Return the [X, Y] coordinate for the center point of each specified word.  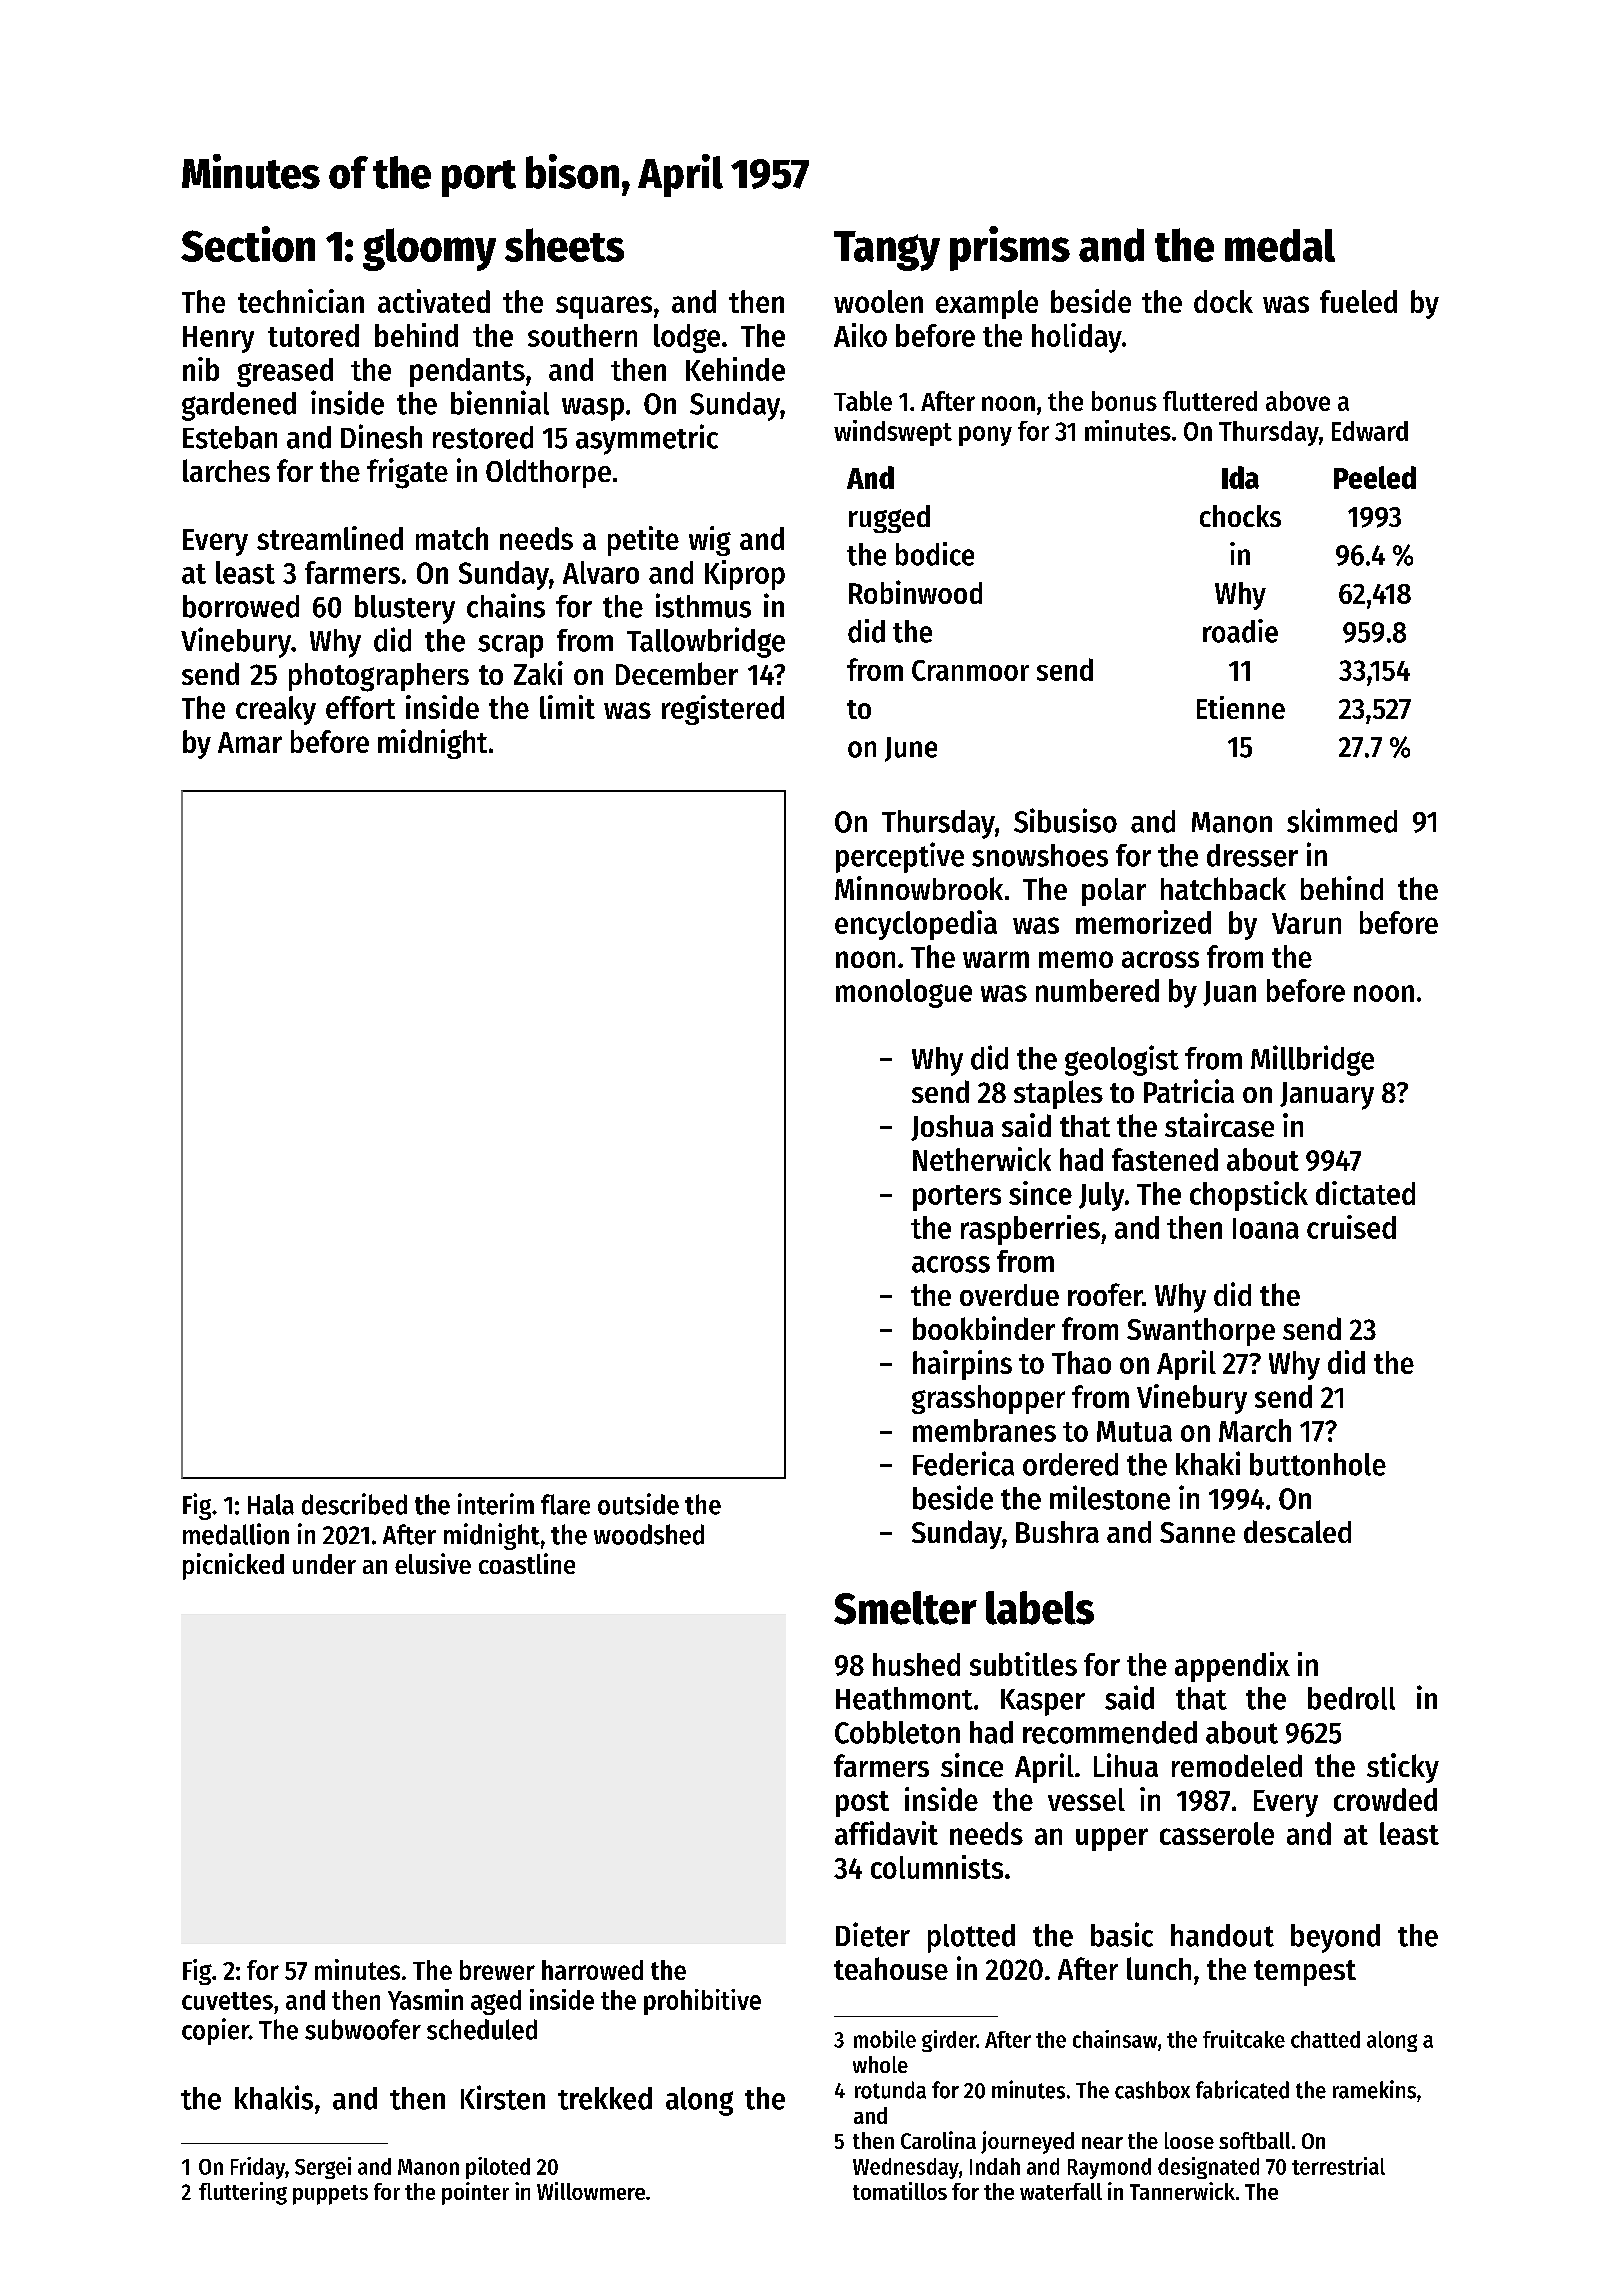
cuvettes [227, 2001]
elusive [433, 1563]
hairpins [962, 1365]
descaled [1297, 1531]
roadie [1240, 631]
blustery [405, 609]
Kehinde [735, 369]
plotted [971, 1938]
